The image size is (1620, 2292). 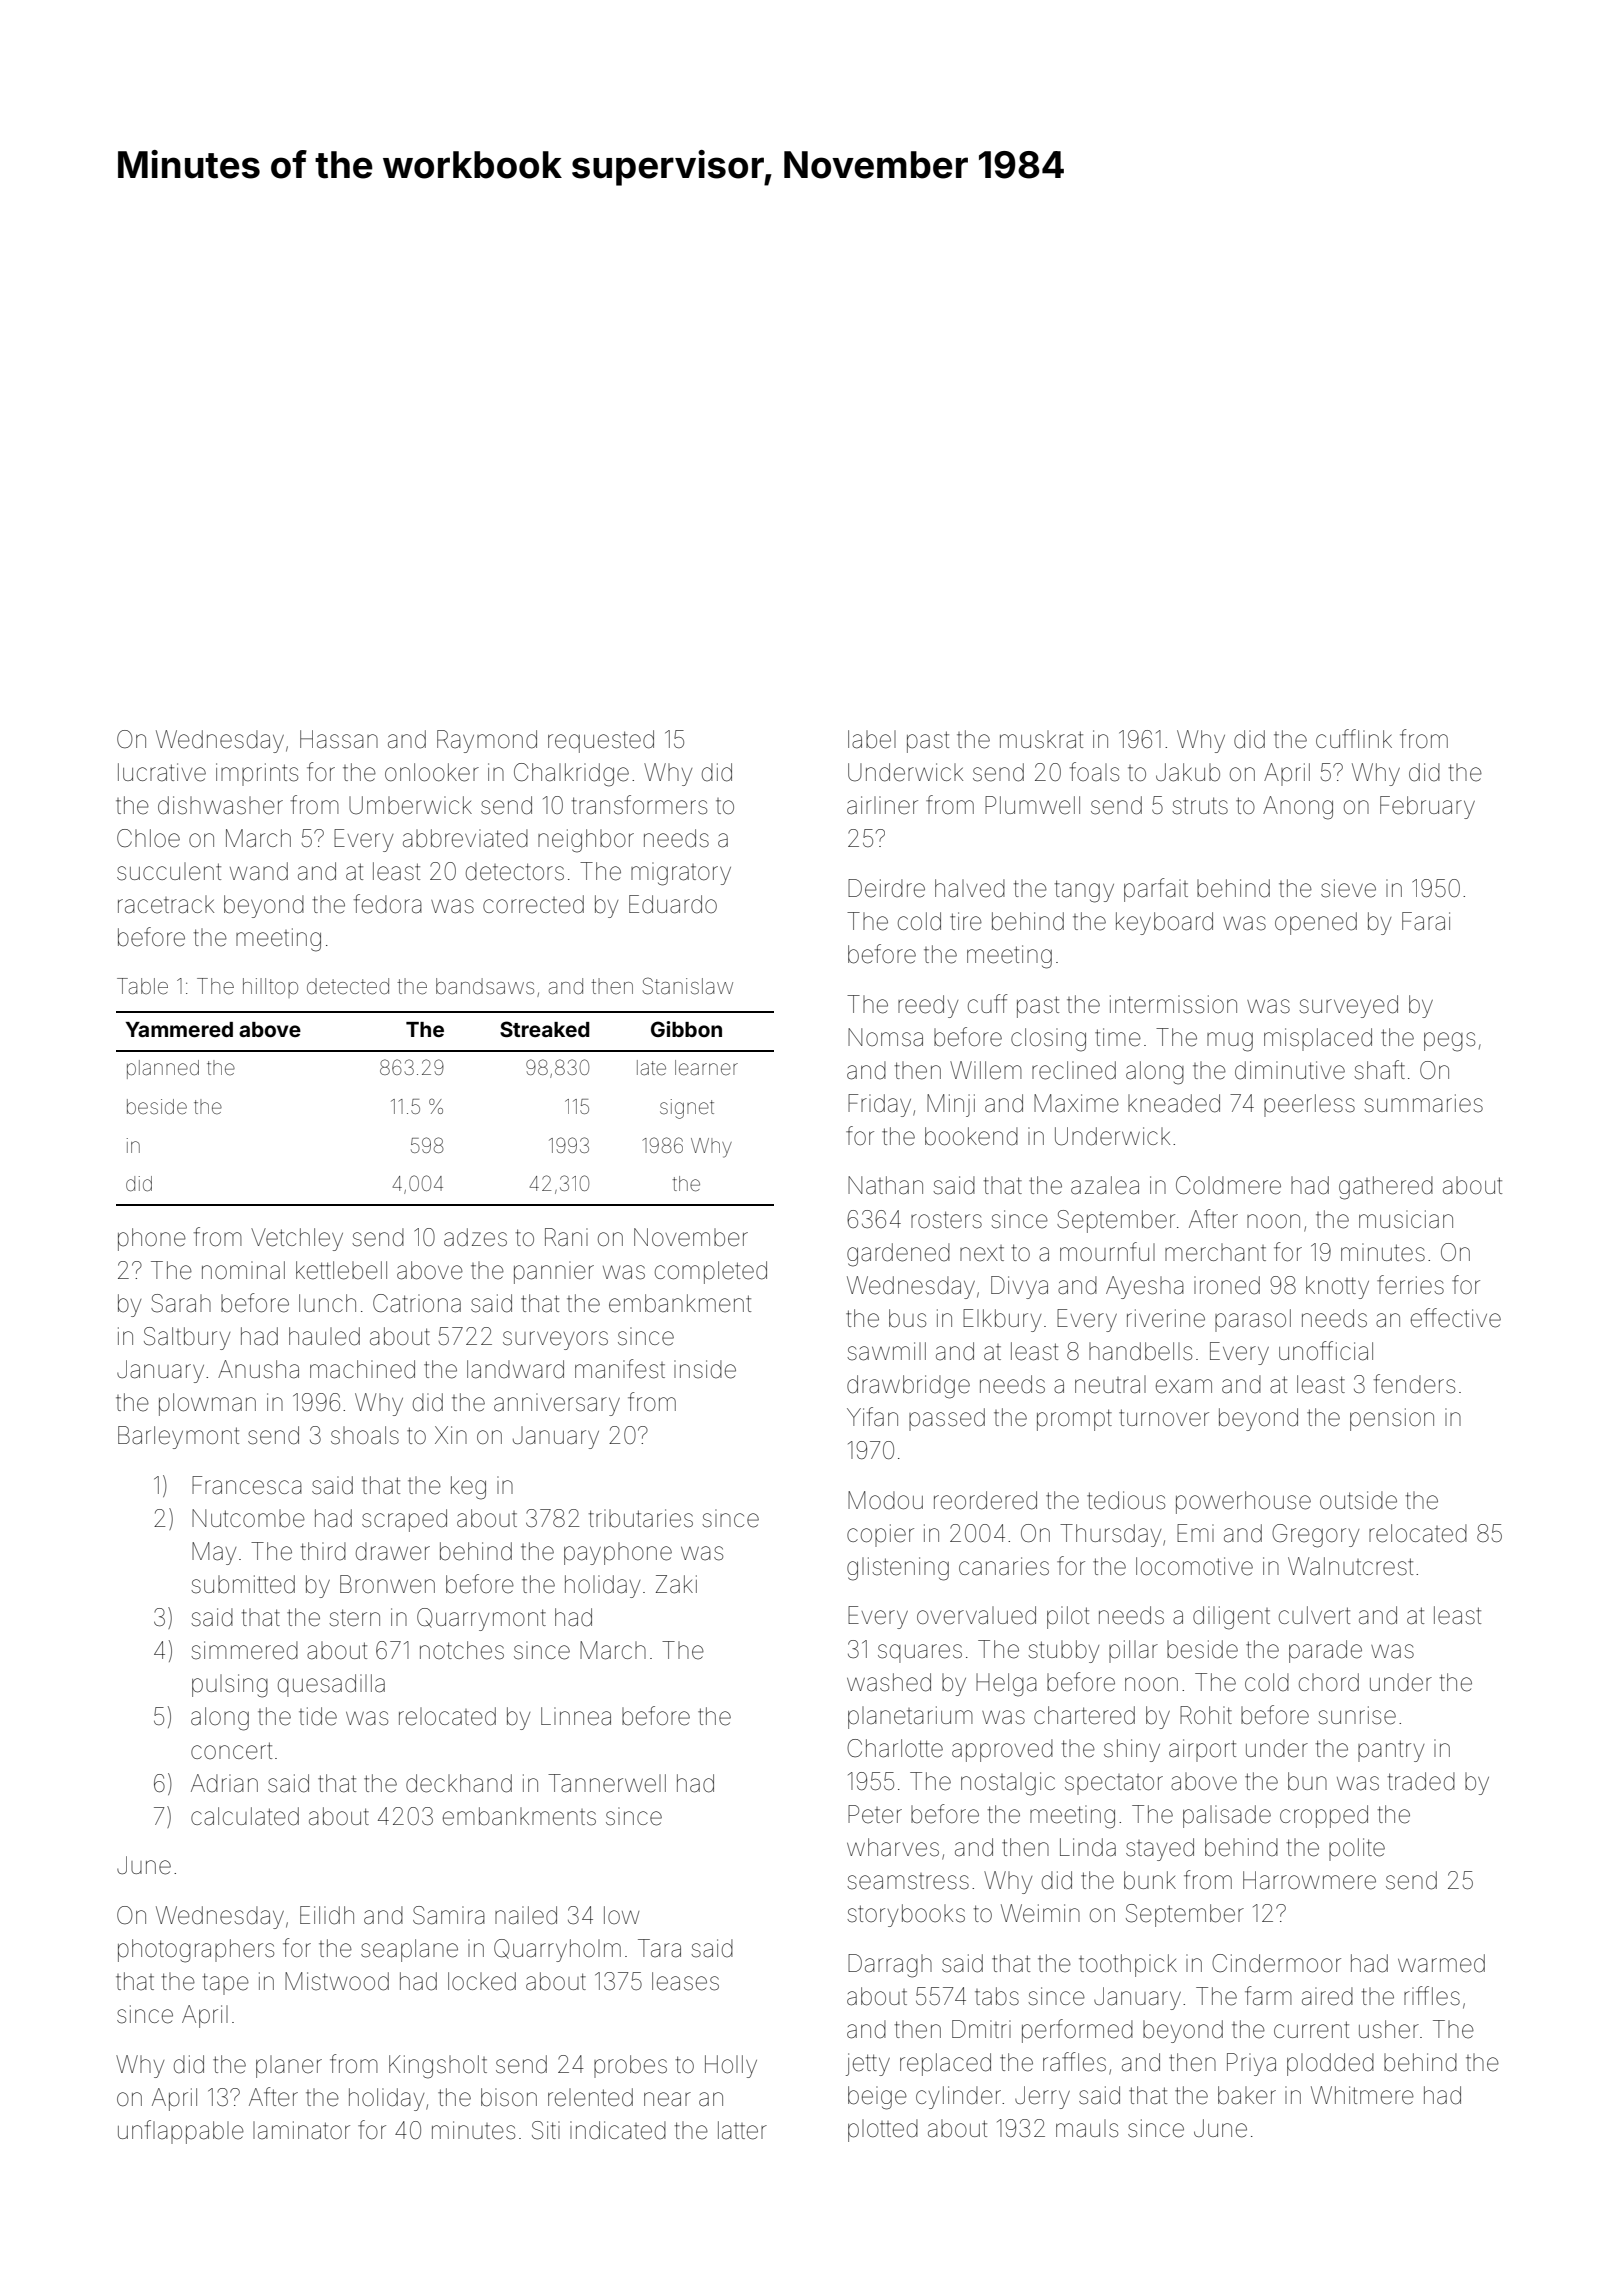 What do you see at coordinates (365, 1435) in the screenshot?
I see `shoals` at bounding box center [365, 1435].
